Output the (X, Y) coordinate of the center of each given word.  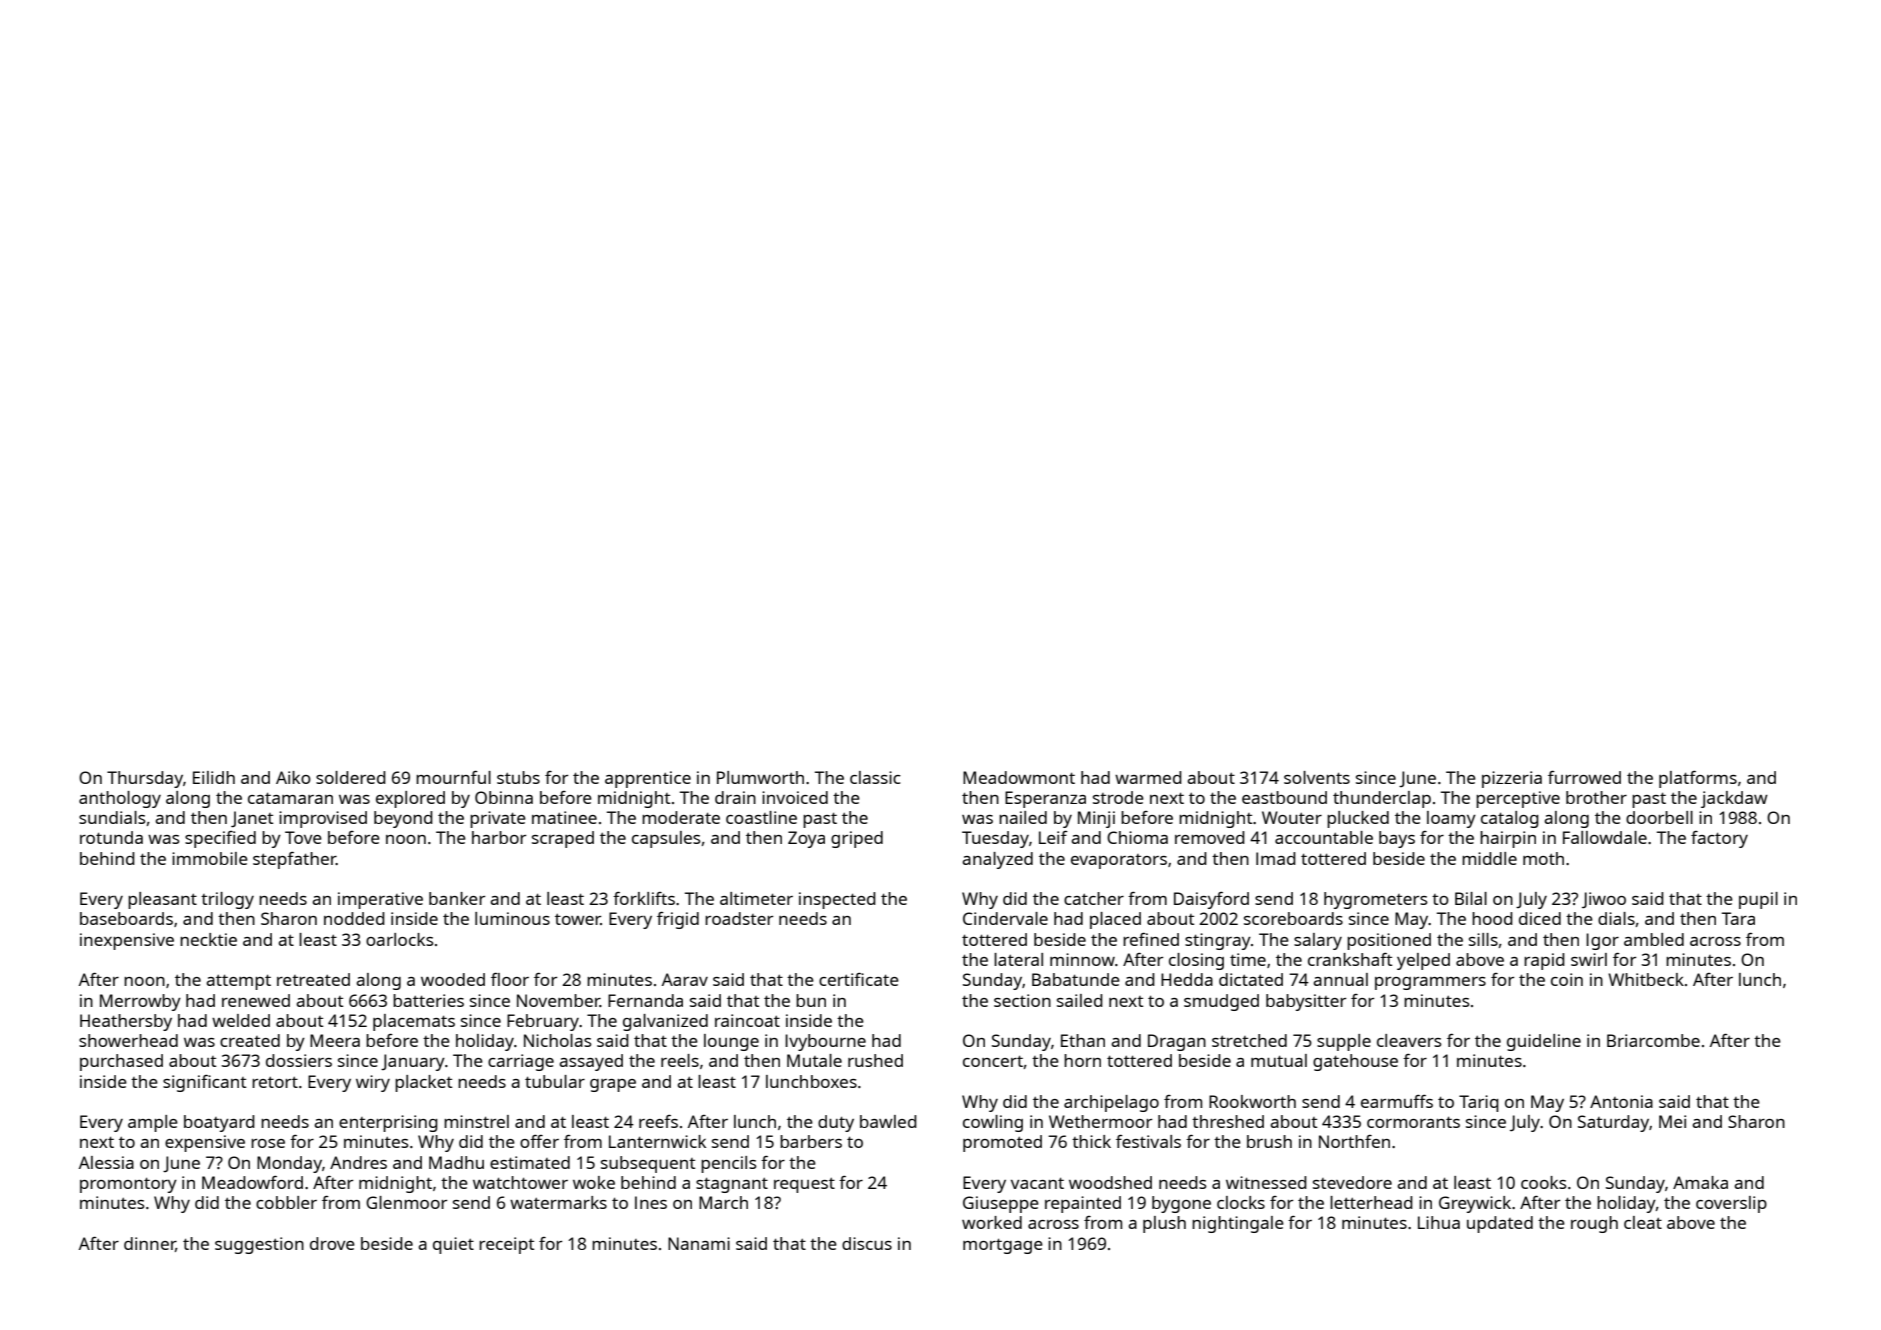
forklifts (644, 898)
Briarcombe (1653, 1040)
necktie (208, 939)
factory (1719, 839)
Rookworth (1252, 1101)
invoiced (795, 797)
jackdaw (1734, 799)
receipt (506, 1245)
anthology (120, 799)
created (250, 1040)
